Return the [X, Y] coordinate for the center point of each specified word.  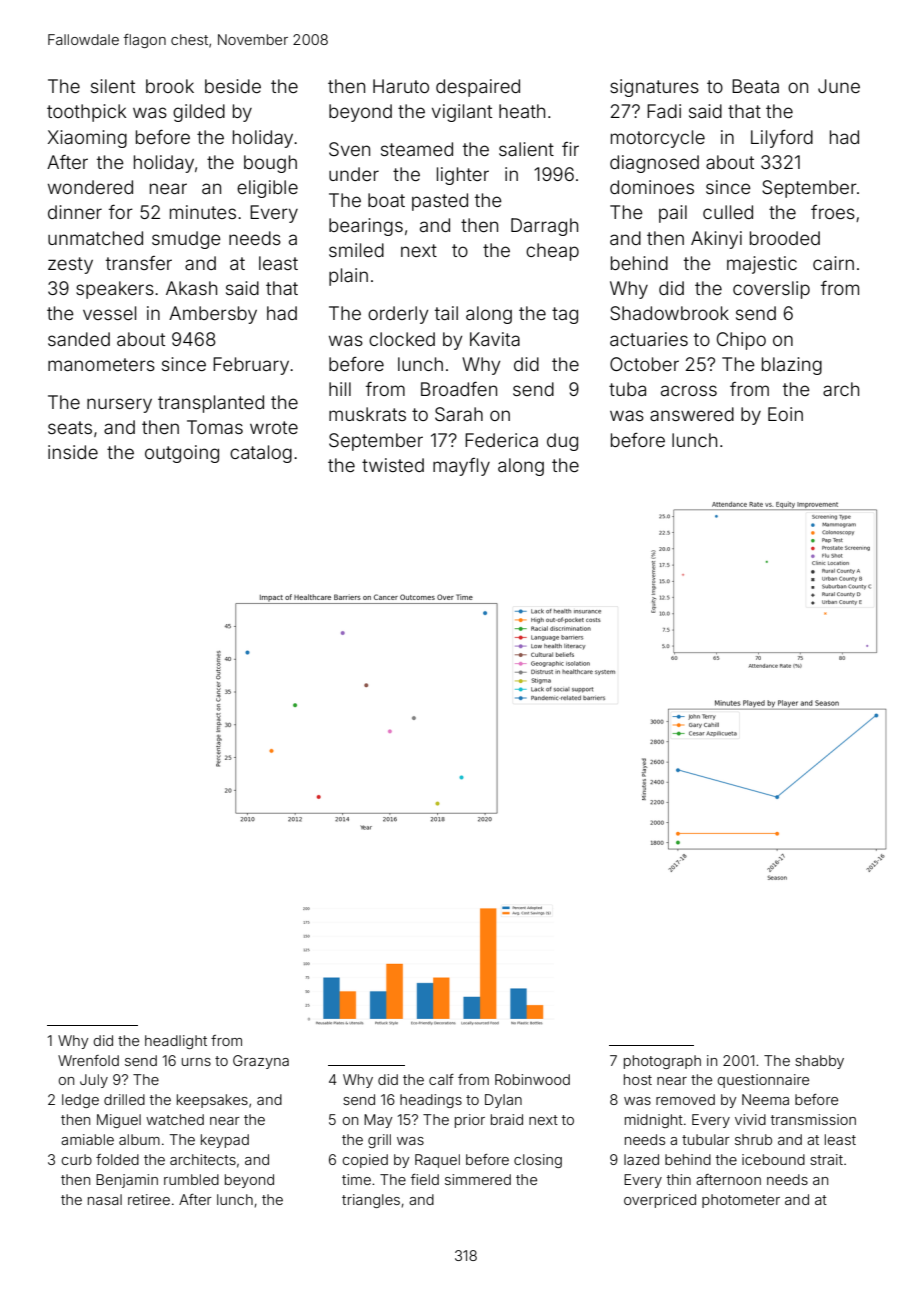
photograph [662, 1062]
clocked [402, 339]
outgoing [182, 454]
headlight [176, 1042]
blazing [792, 366]
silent [113, 86]
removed [685, 1099]
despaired [478, 88]
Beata [755, 86]
